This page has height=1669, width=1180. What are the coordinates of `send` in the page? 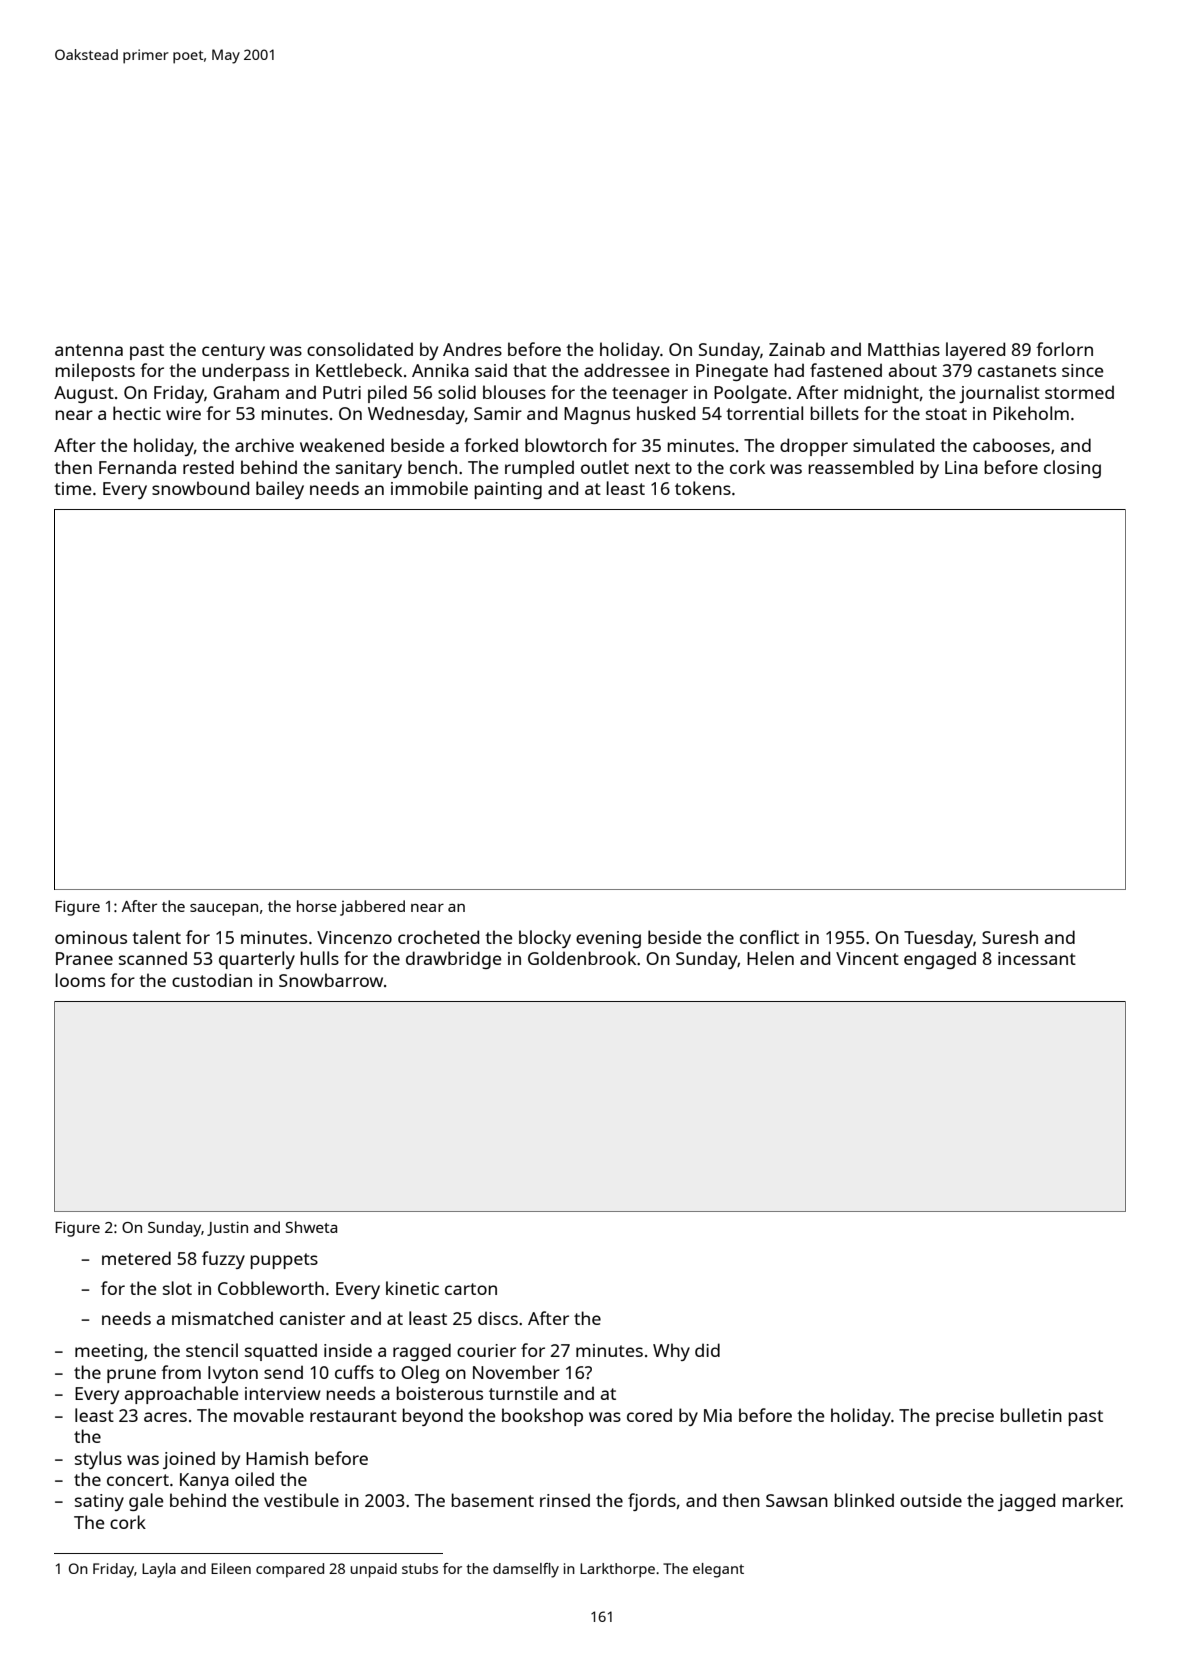 It's located at (283, 1372).
